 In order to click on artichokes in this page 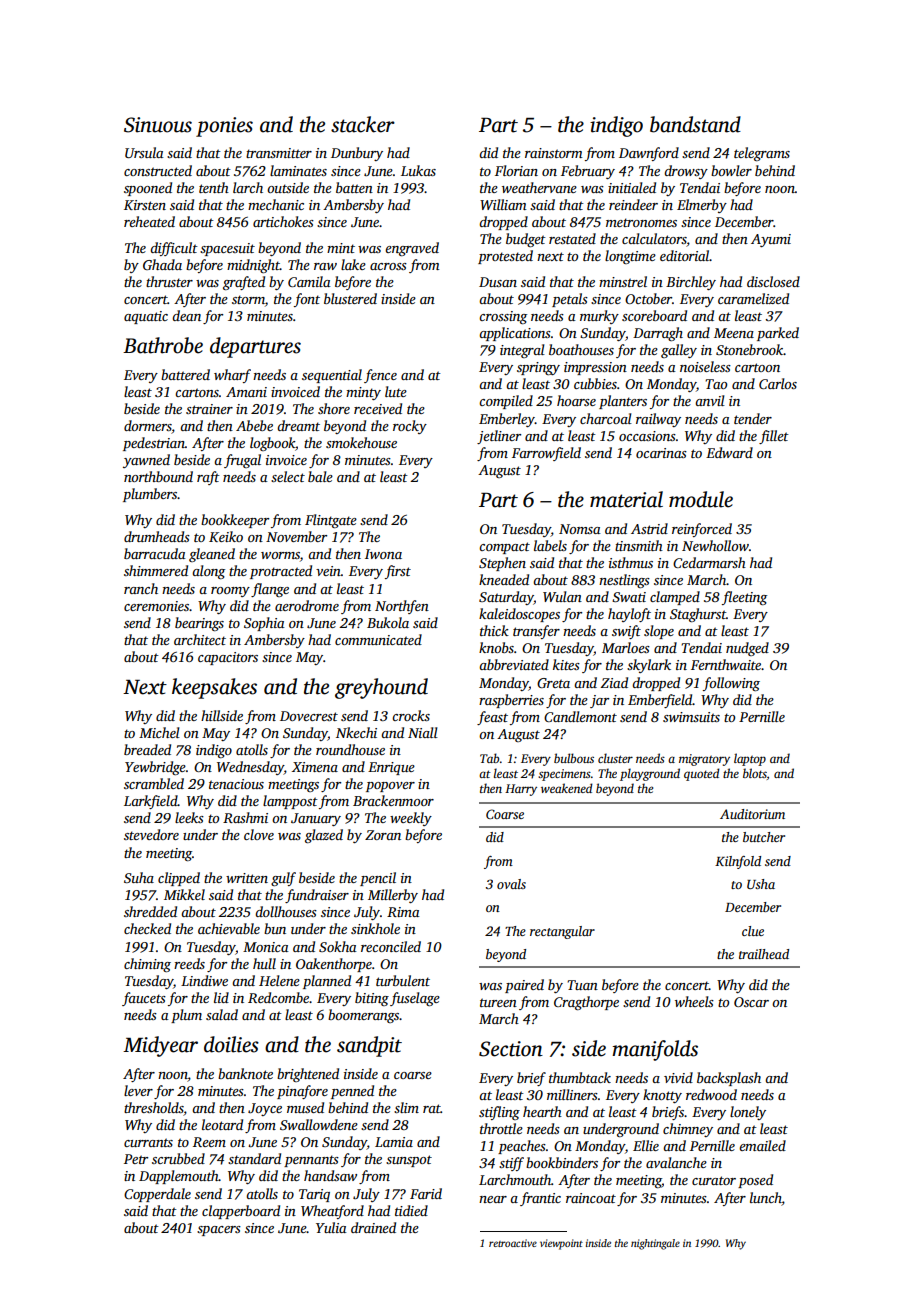, I will do `click(283, 221)`.
